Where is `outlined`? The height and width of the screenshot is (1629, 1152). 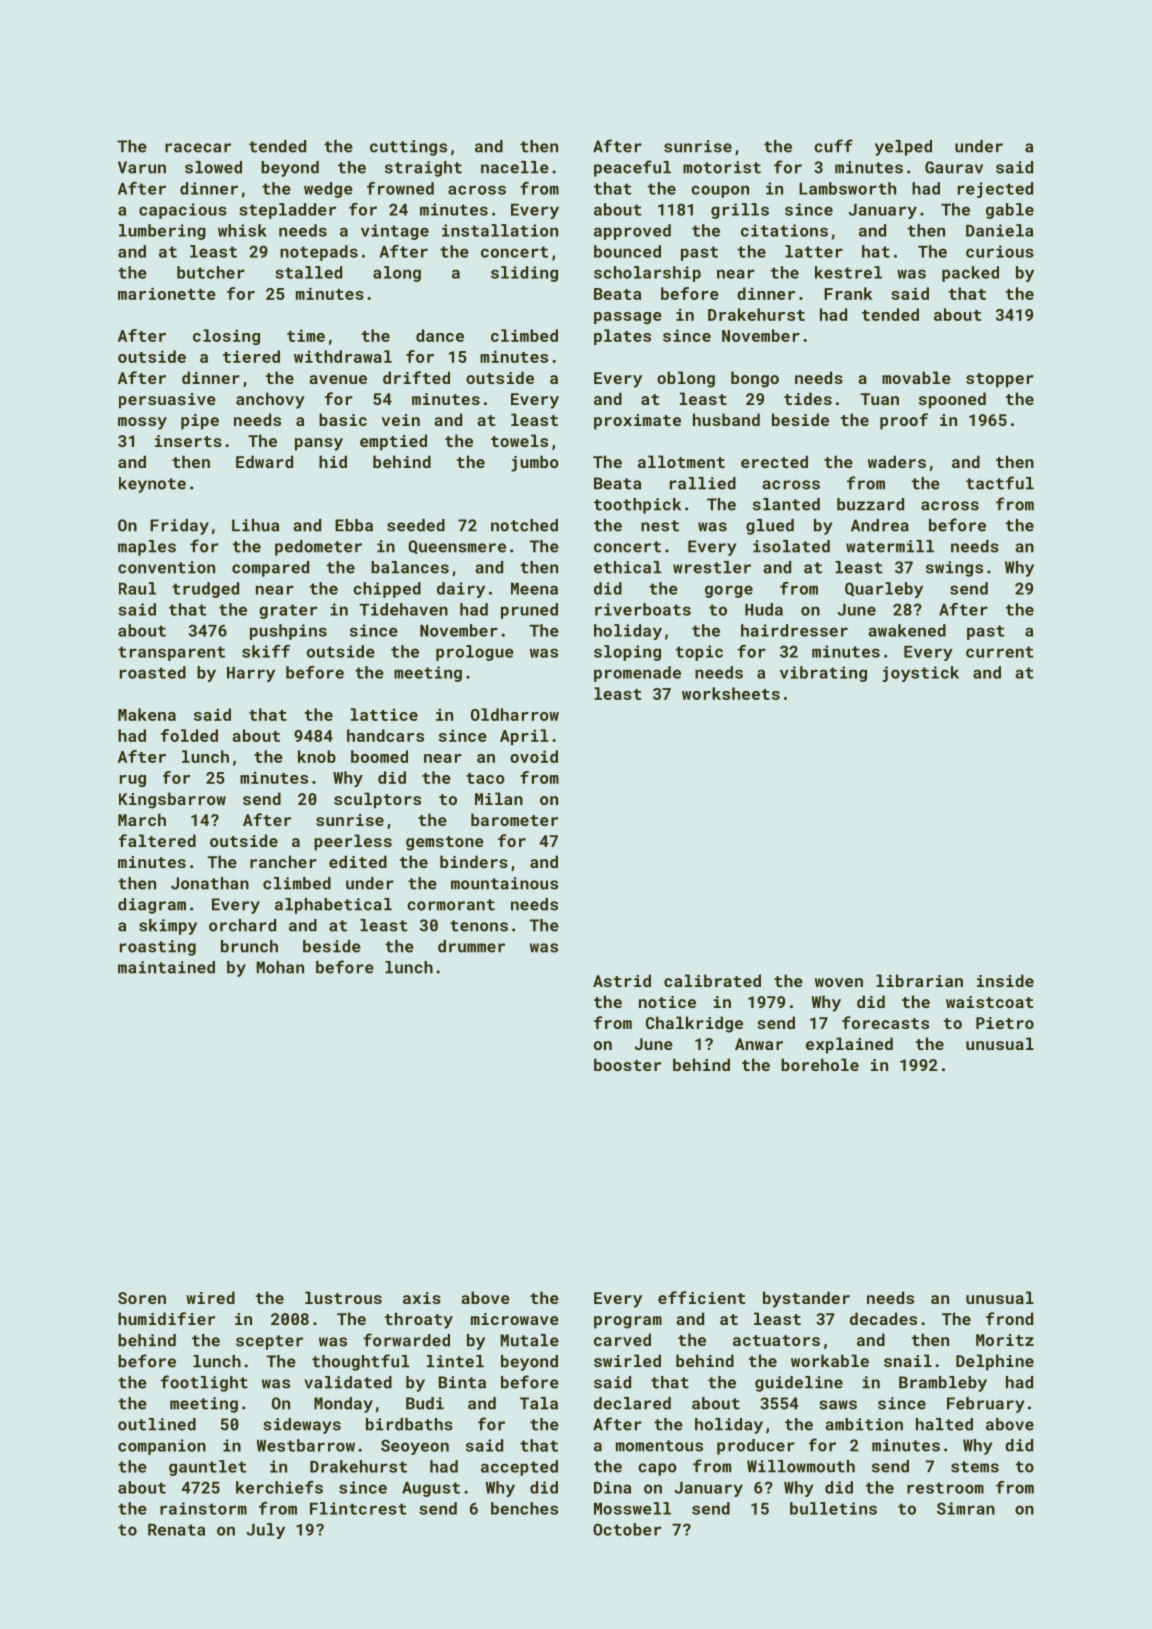
outlined is located at coordinates (157, 1424).
